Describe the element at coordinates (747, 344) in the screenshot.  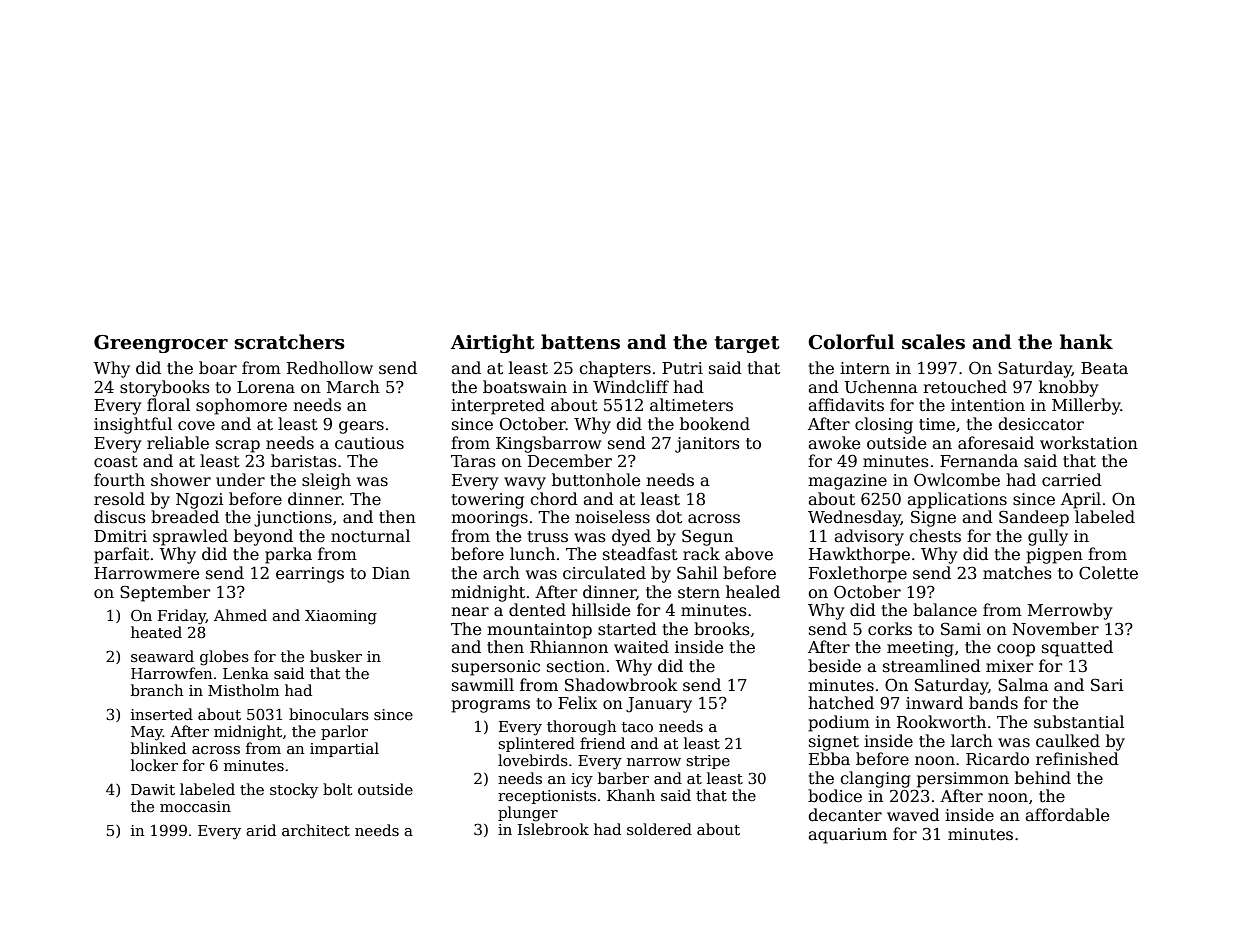
I see `target` at that location.
